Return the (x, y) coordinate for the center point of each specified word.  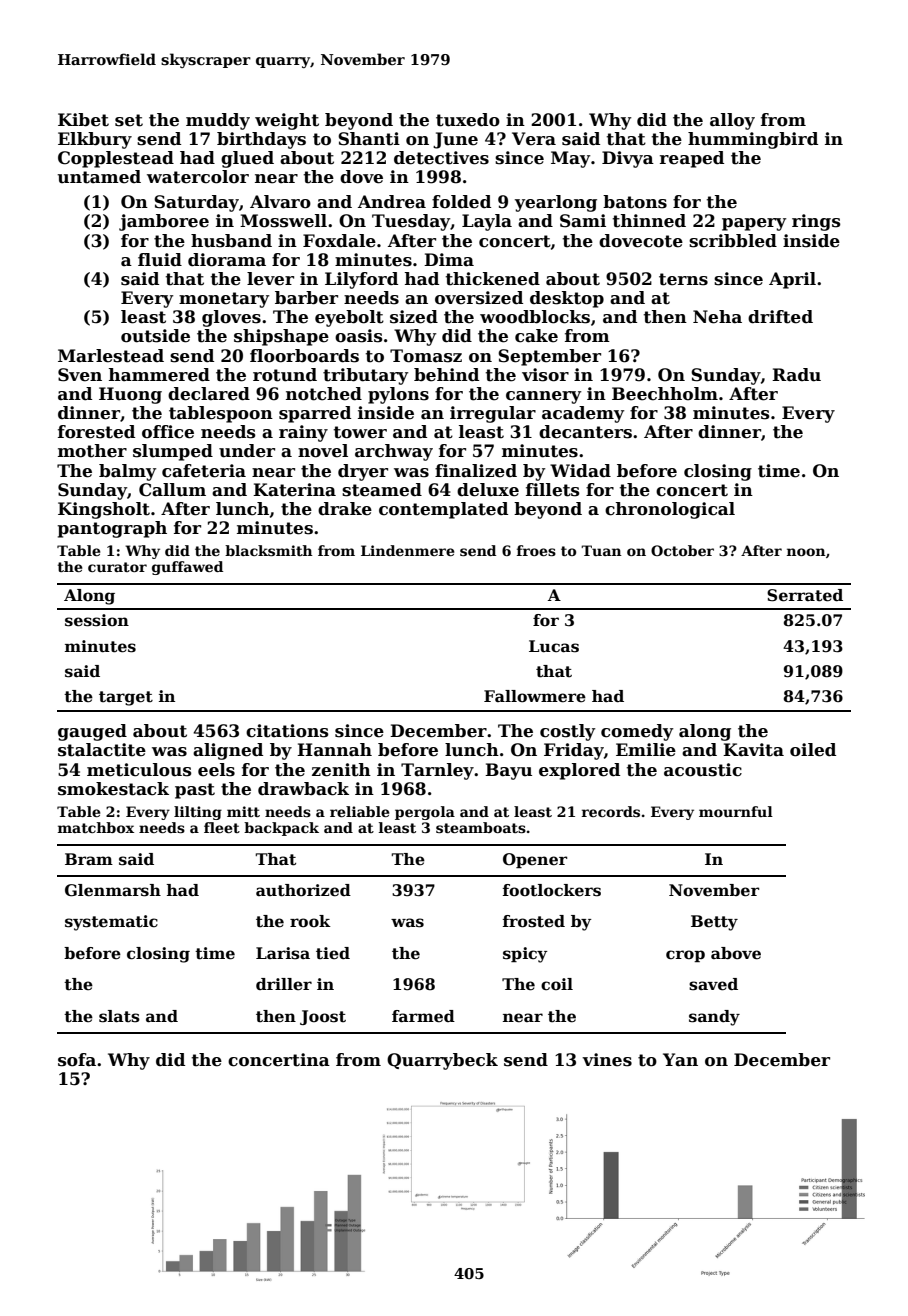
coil (557, 984)
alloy (732, 121)
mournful (736, 811)
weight (287, 121)
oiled (813, 750)
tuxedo (468, 120)
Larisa (283, 953)
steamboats (481, 827)
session (97, 620)
